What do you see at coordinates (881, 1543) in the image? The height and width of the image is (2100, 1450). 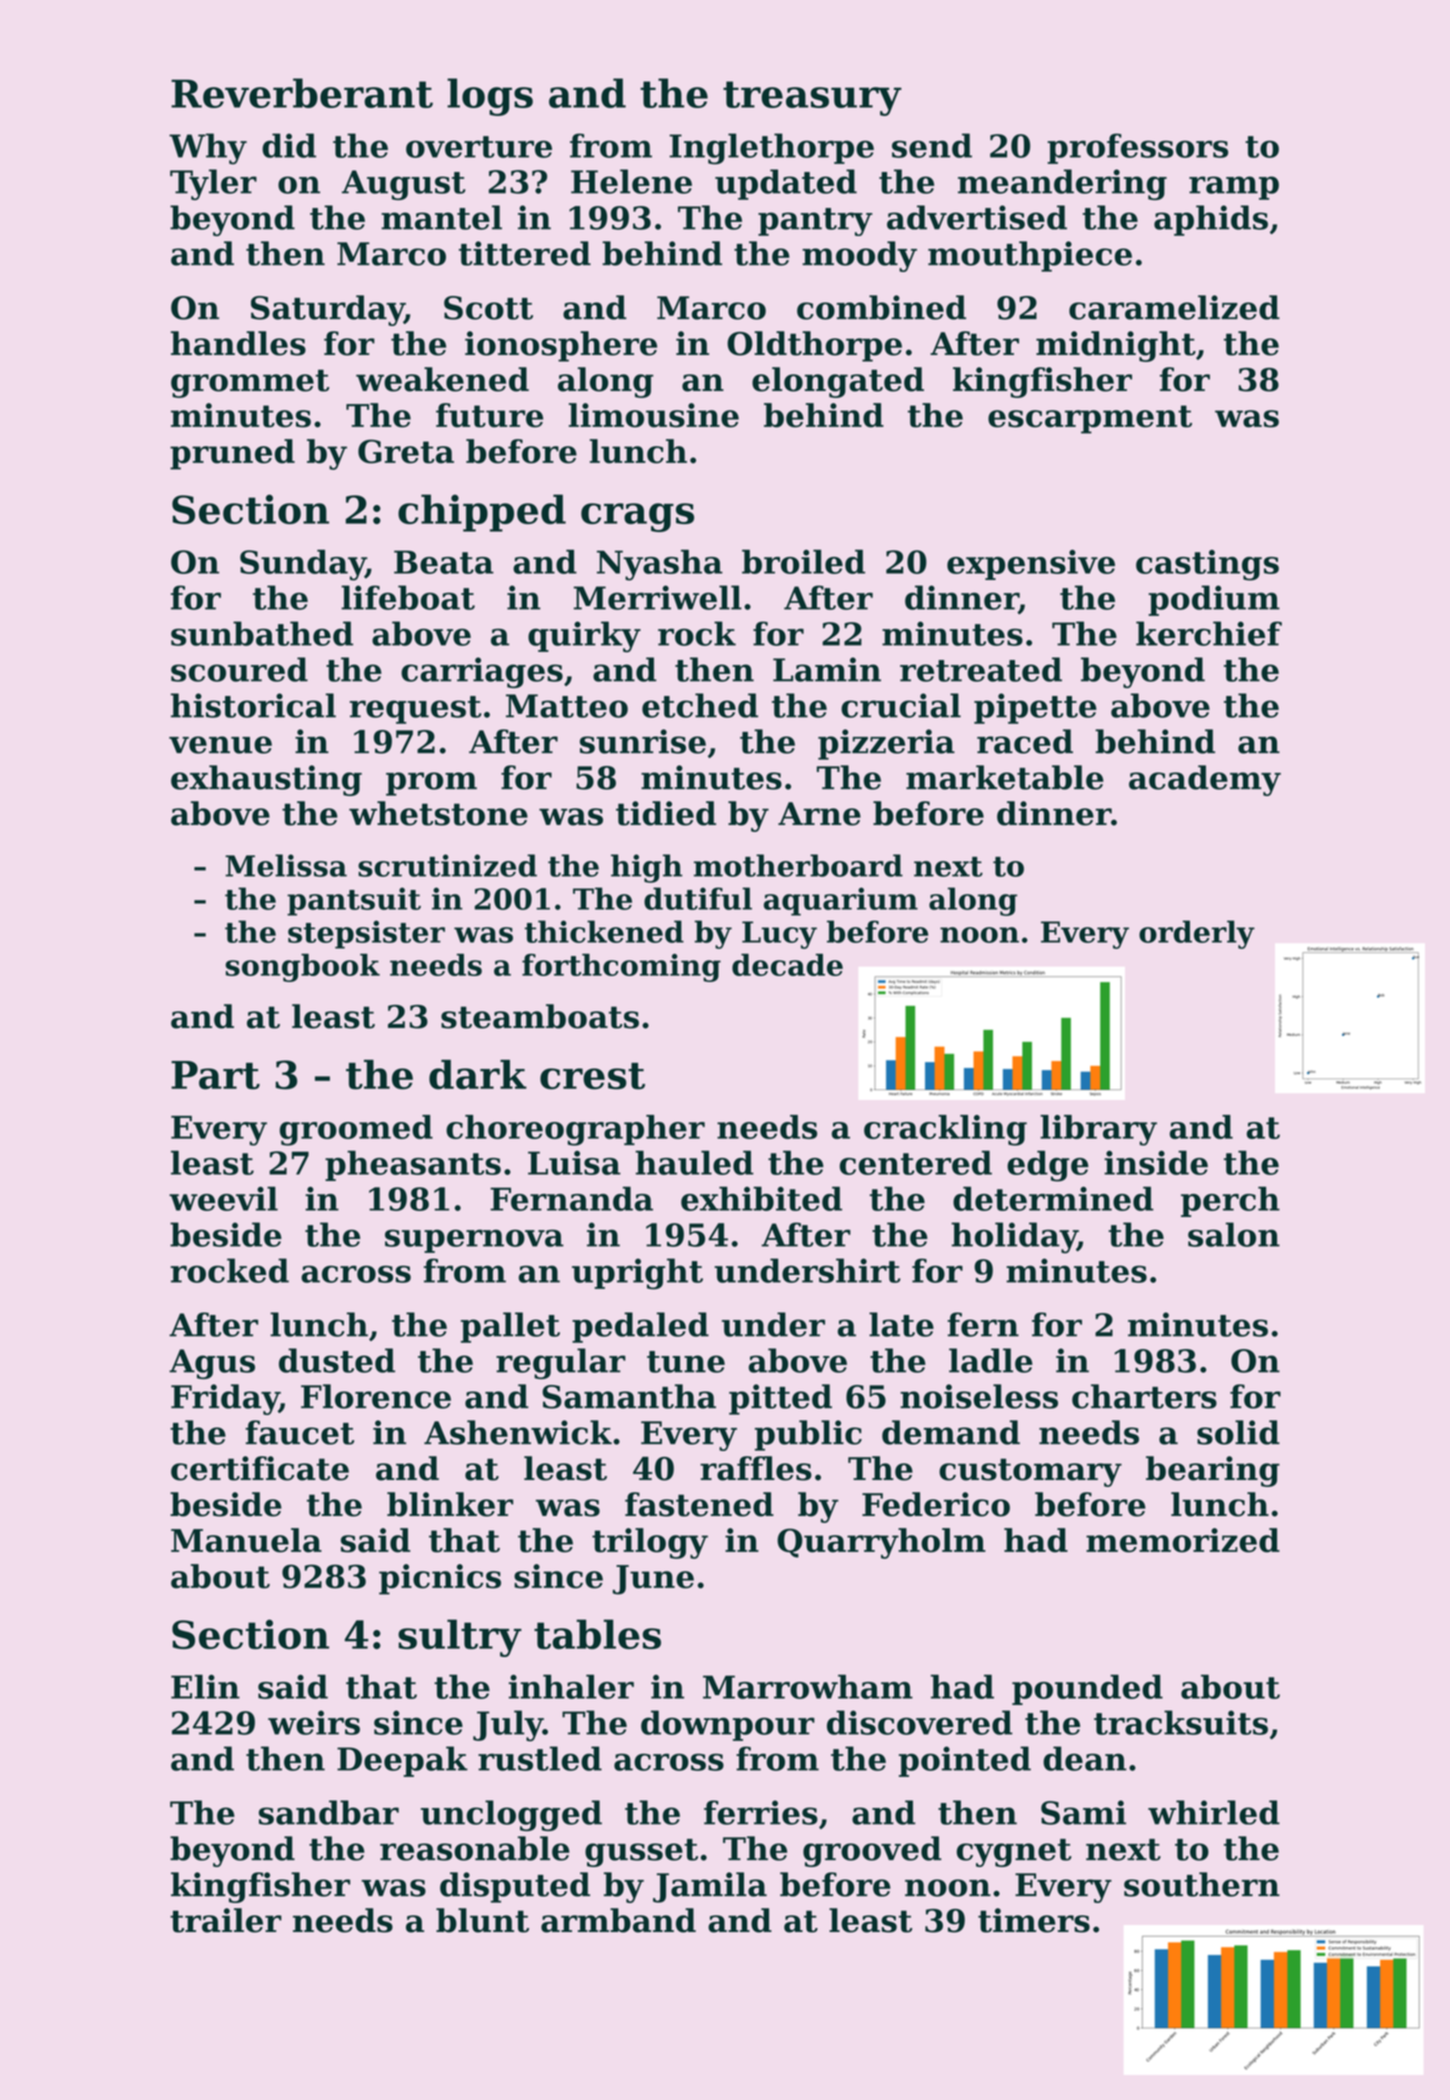 I see `Quarryholm` at bounding box center [881, 1543].
